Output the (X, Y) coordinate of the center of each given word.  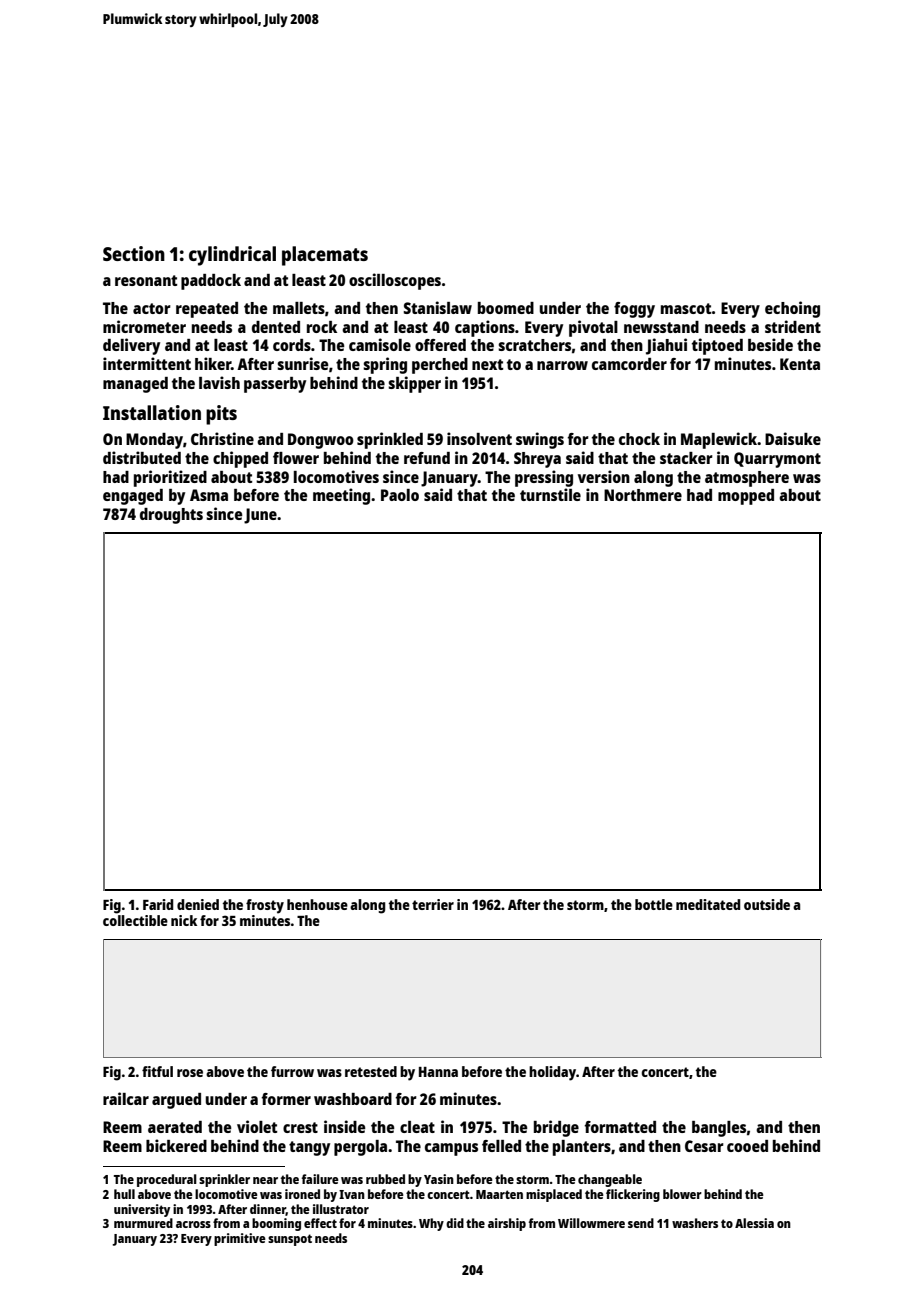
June (260, 516)
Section (134, 253)
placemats (325, 256)
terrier (433, 904)
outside (767, 904)
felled (501, 1146)
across (193, 1224)
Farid (158, 904)
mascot (686, 308)
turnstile (550, 494)
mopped (746, 497)
